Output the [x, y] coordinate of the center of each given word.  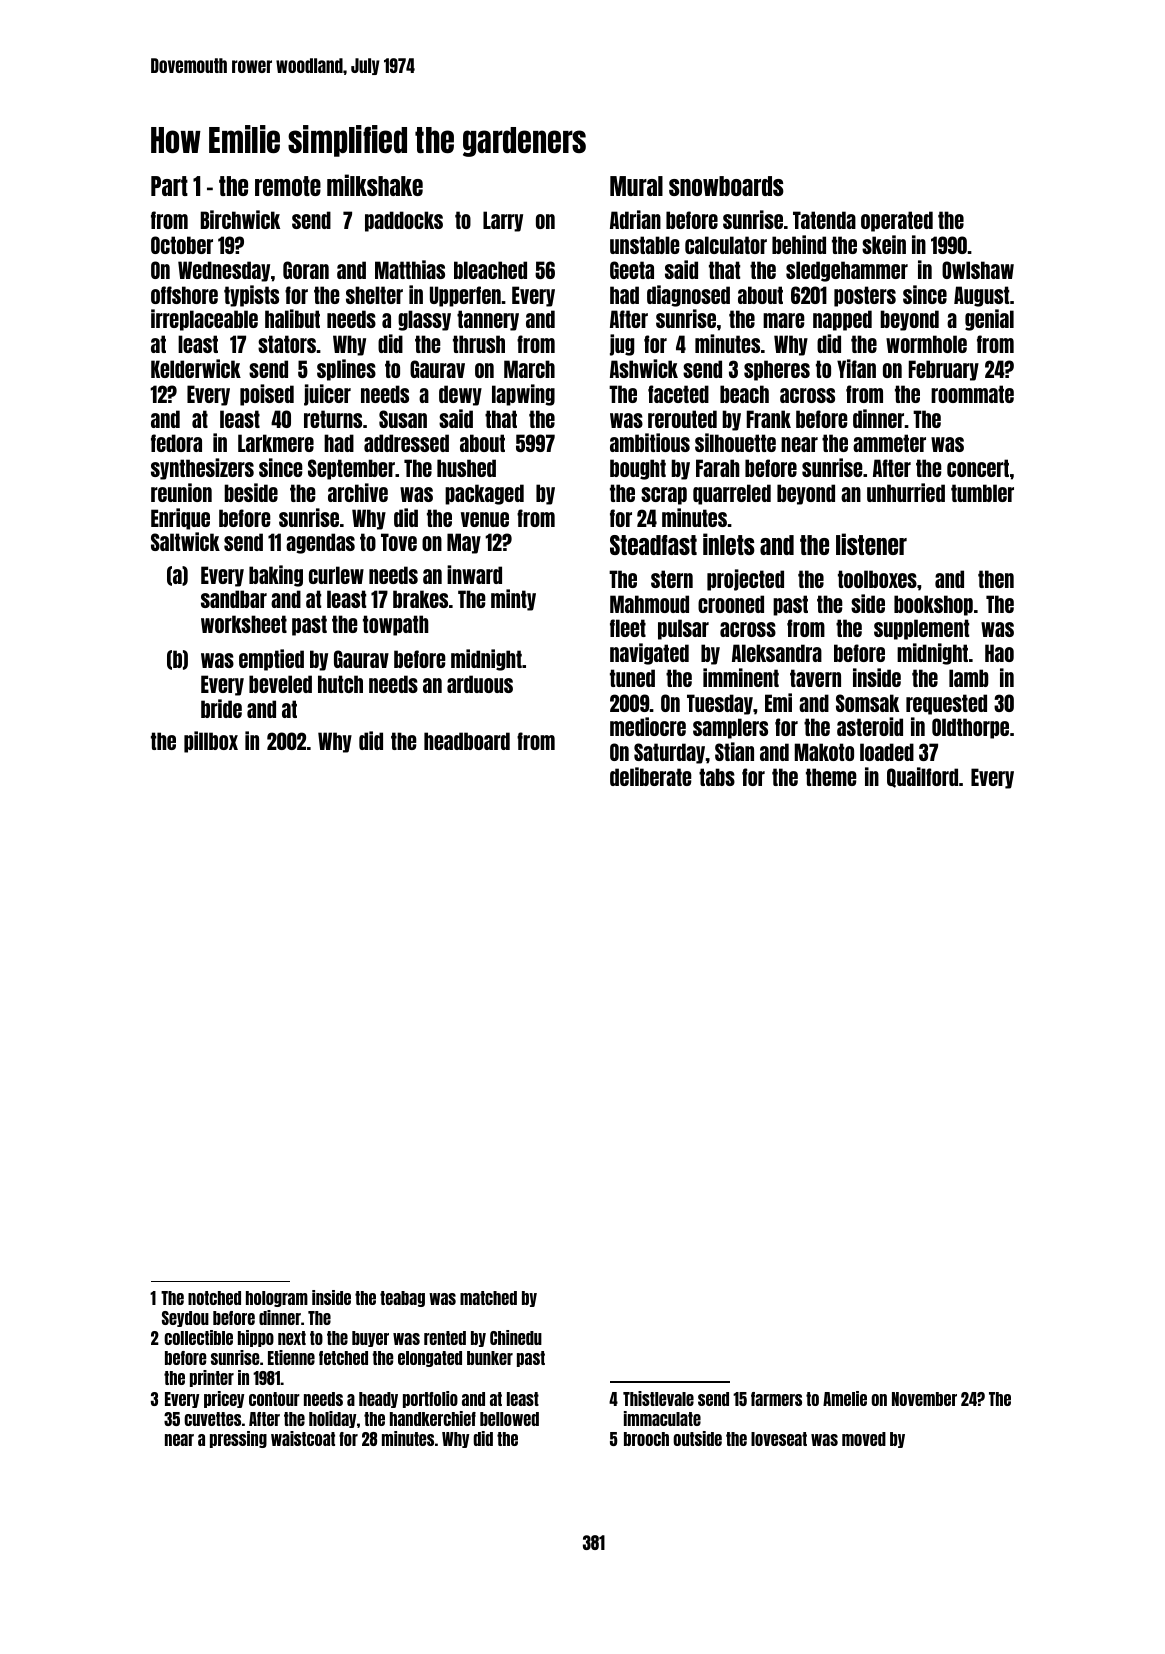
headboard [467, 741]
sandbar [234, 599]
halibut [292, 318]
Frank [769, 419]
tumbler [982, 493]
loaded [887, 752]
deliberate [651, 776]
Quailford [922, 777]
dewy [460, 395]
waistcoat [303, 1438]
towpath [396, 625]
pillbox [211, 742]
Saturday [669, 753]
